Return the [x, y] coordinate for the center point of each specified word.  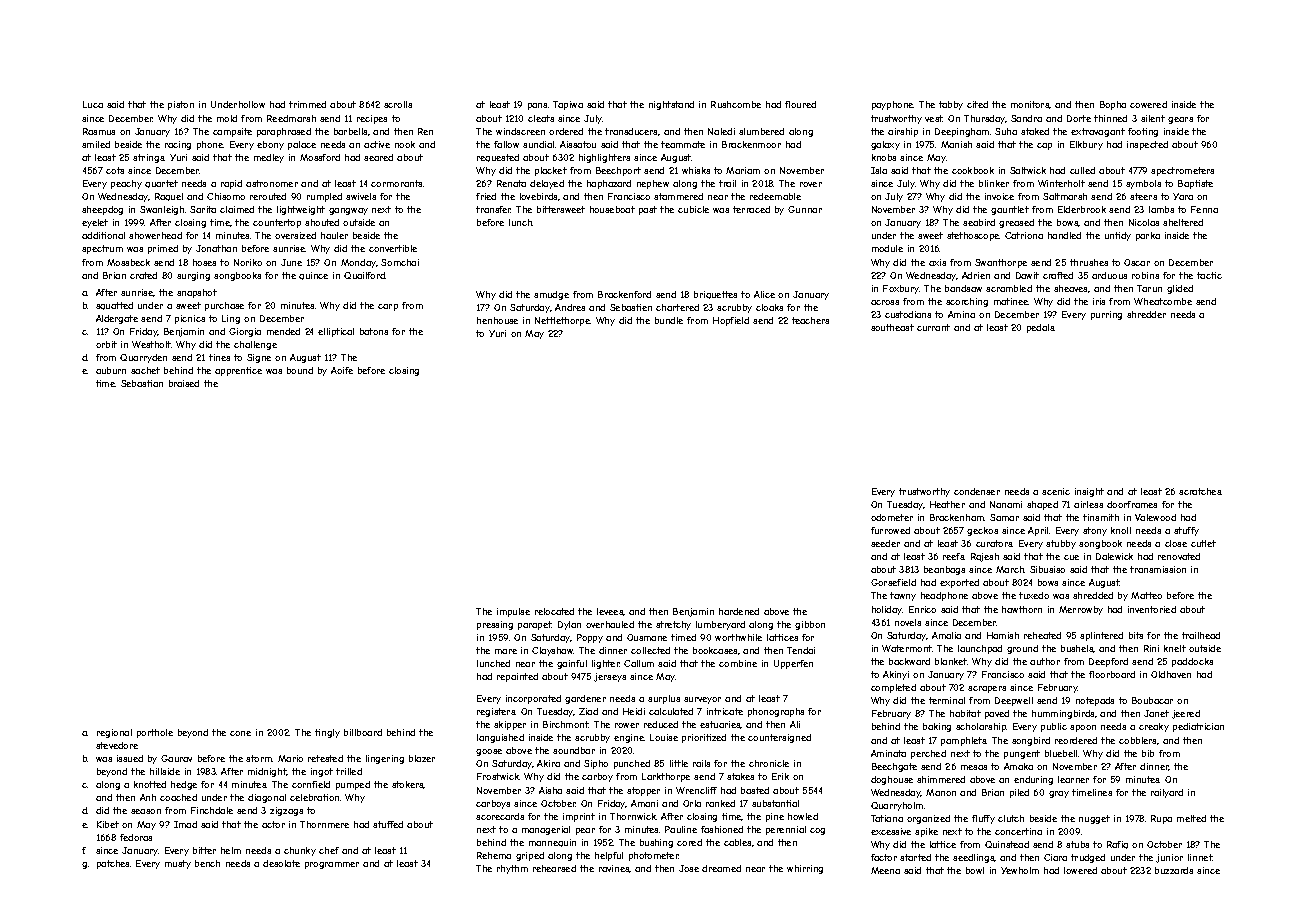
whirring [805, 869]
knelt [1175, 648]
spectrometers [1182, 171]
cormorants [396, 183]
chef [329, 850]
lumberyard [720, 625]
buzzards [1174, 870]
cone [240, 733]
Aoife [342, 370]
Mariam [743, 170]
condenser [977, 491]
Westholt [151, 344]
